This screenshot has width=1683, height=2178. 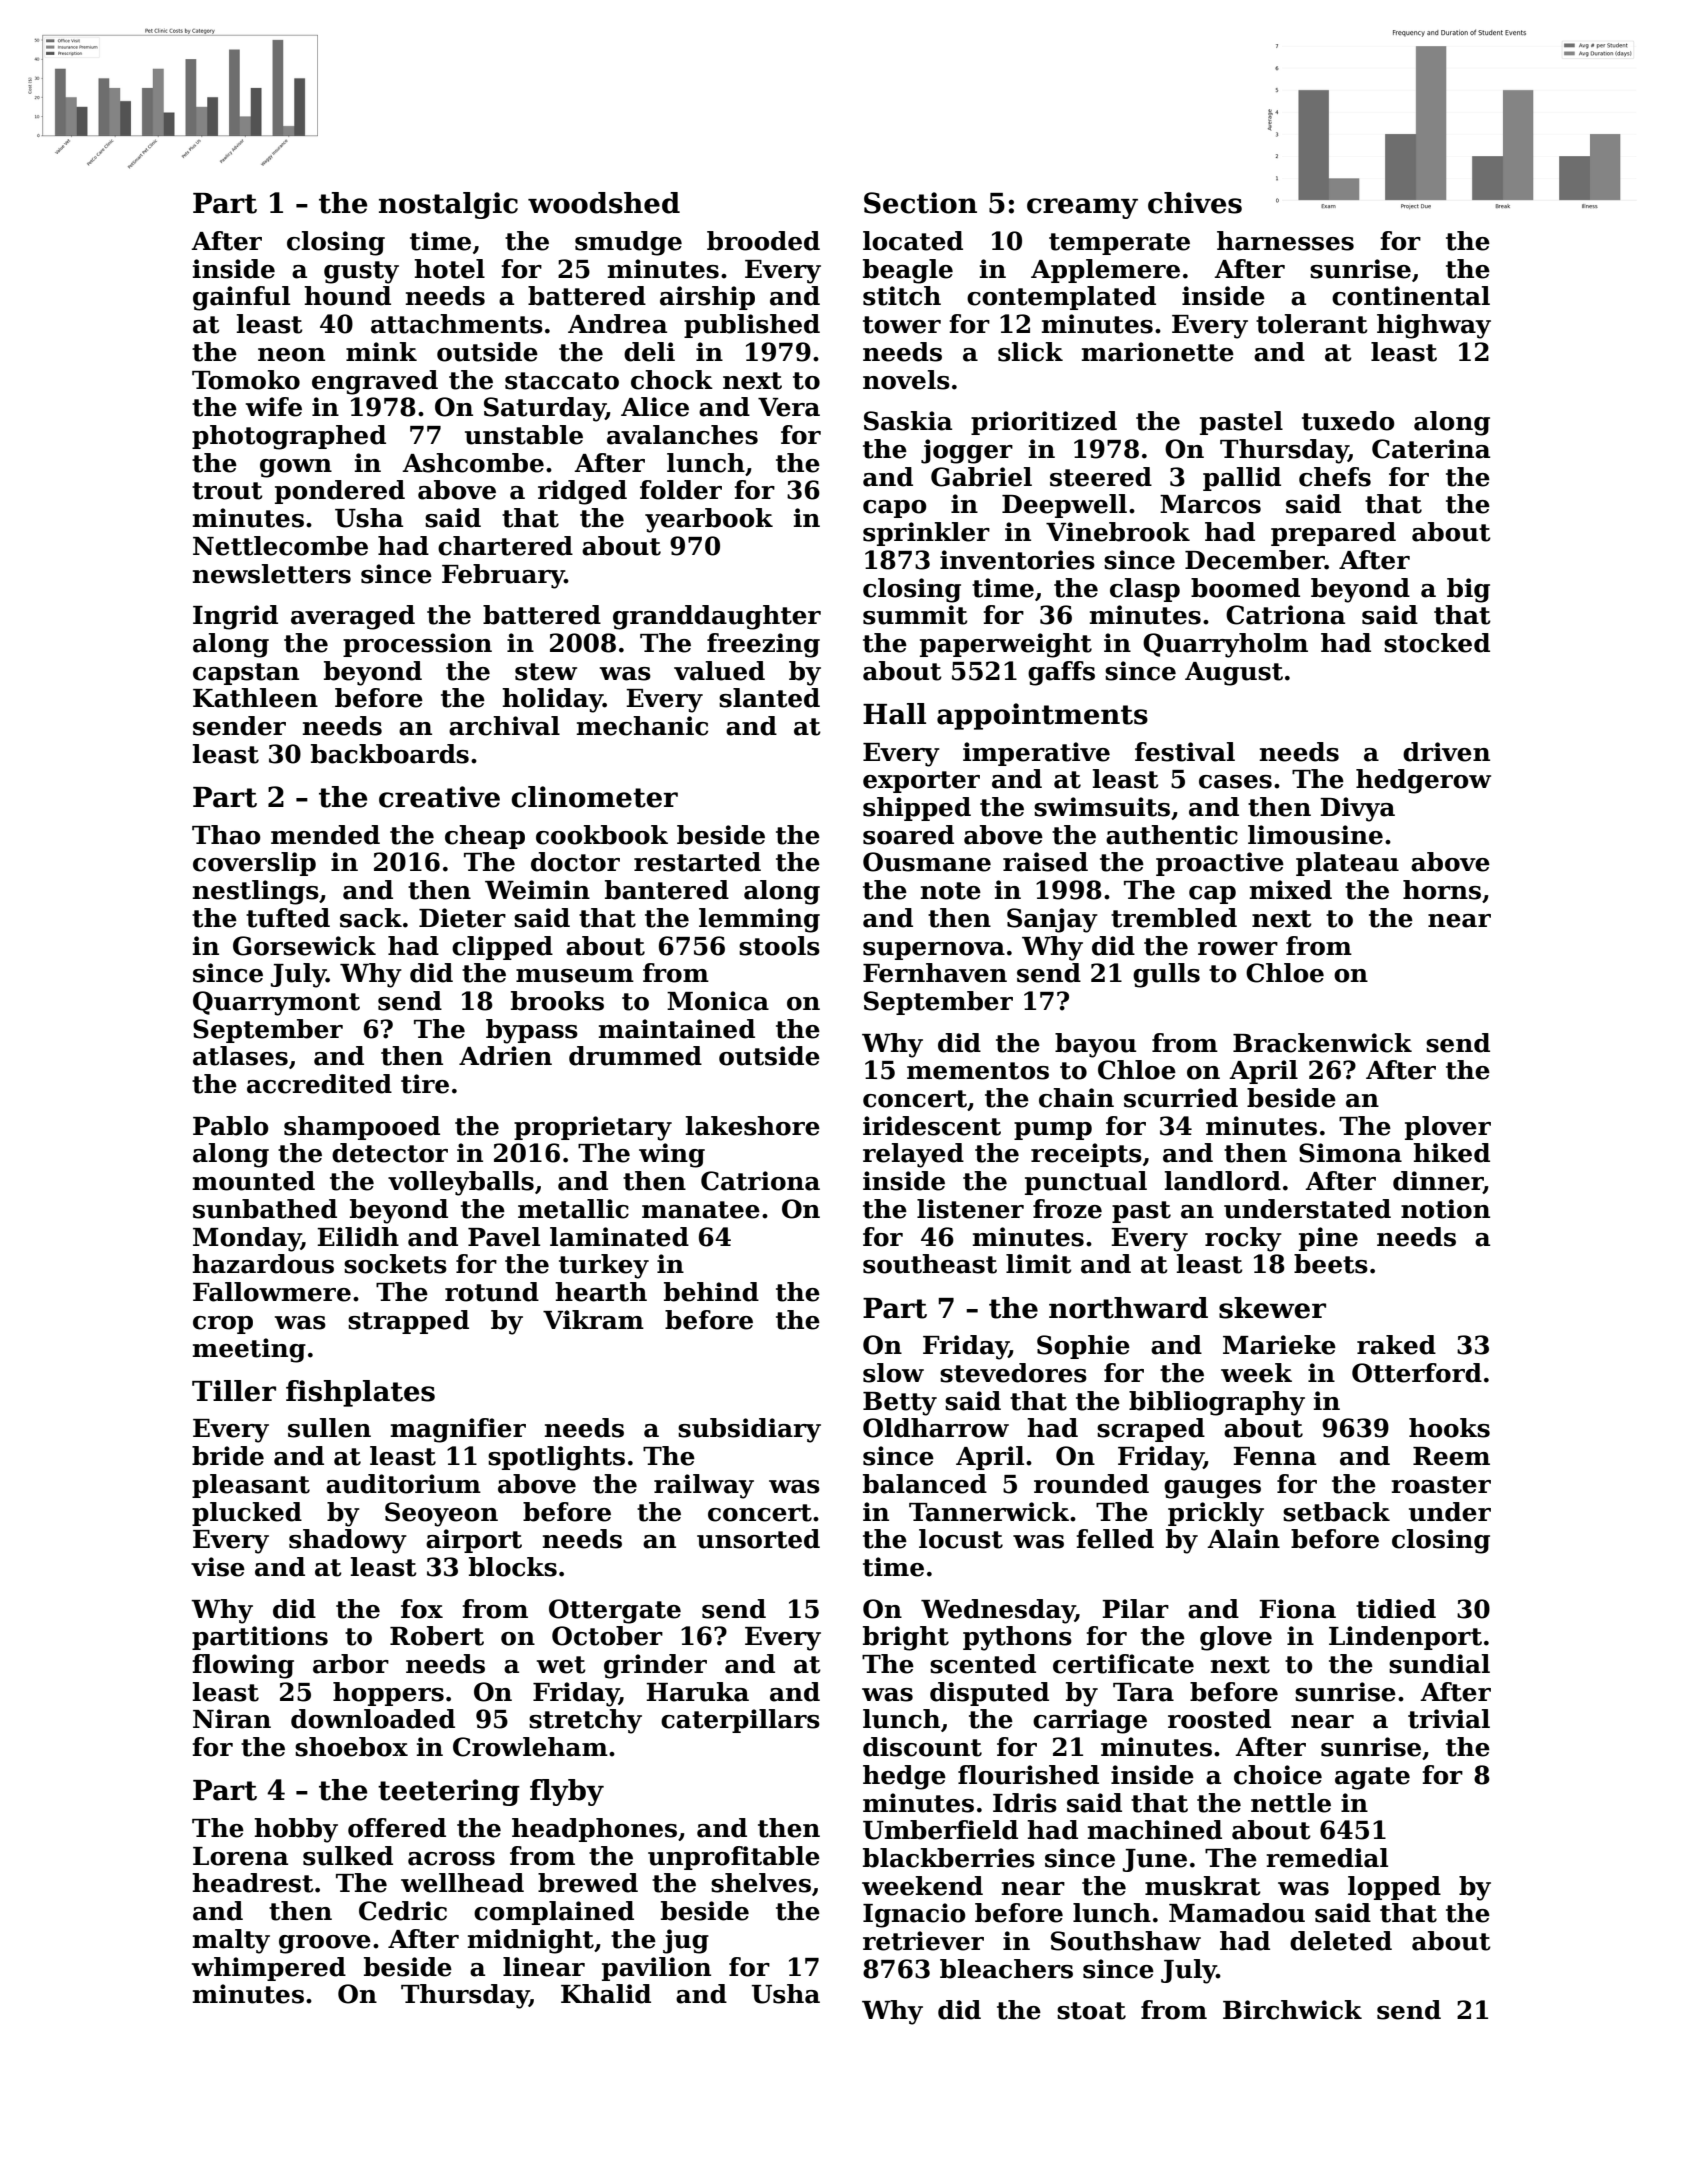 I want to click on Quarryholm, so click(x=1225, y=645).
